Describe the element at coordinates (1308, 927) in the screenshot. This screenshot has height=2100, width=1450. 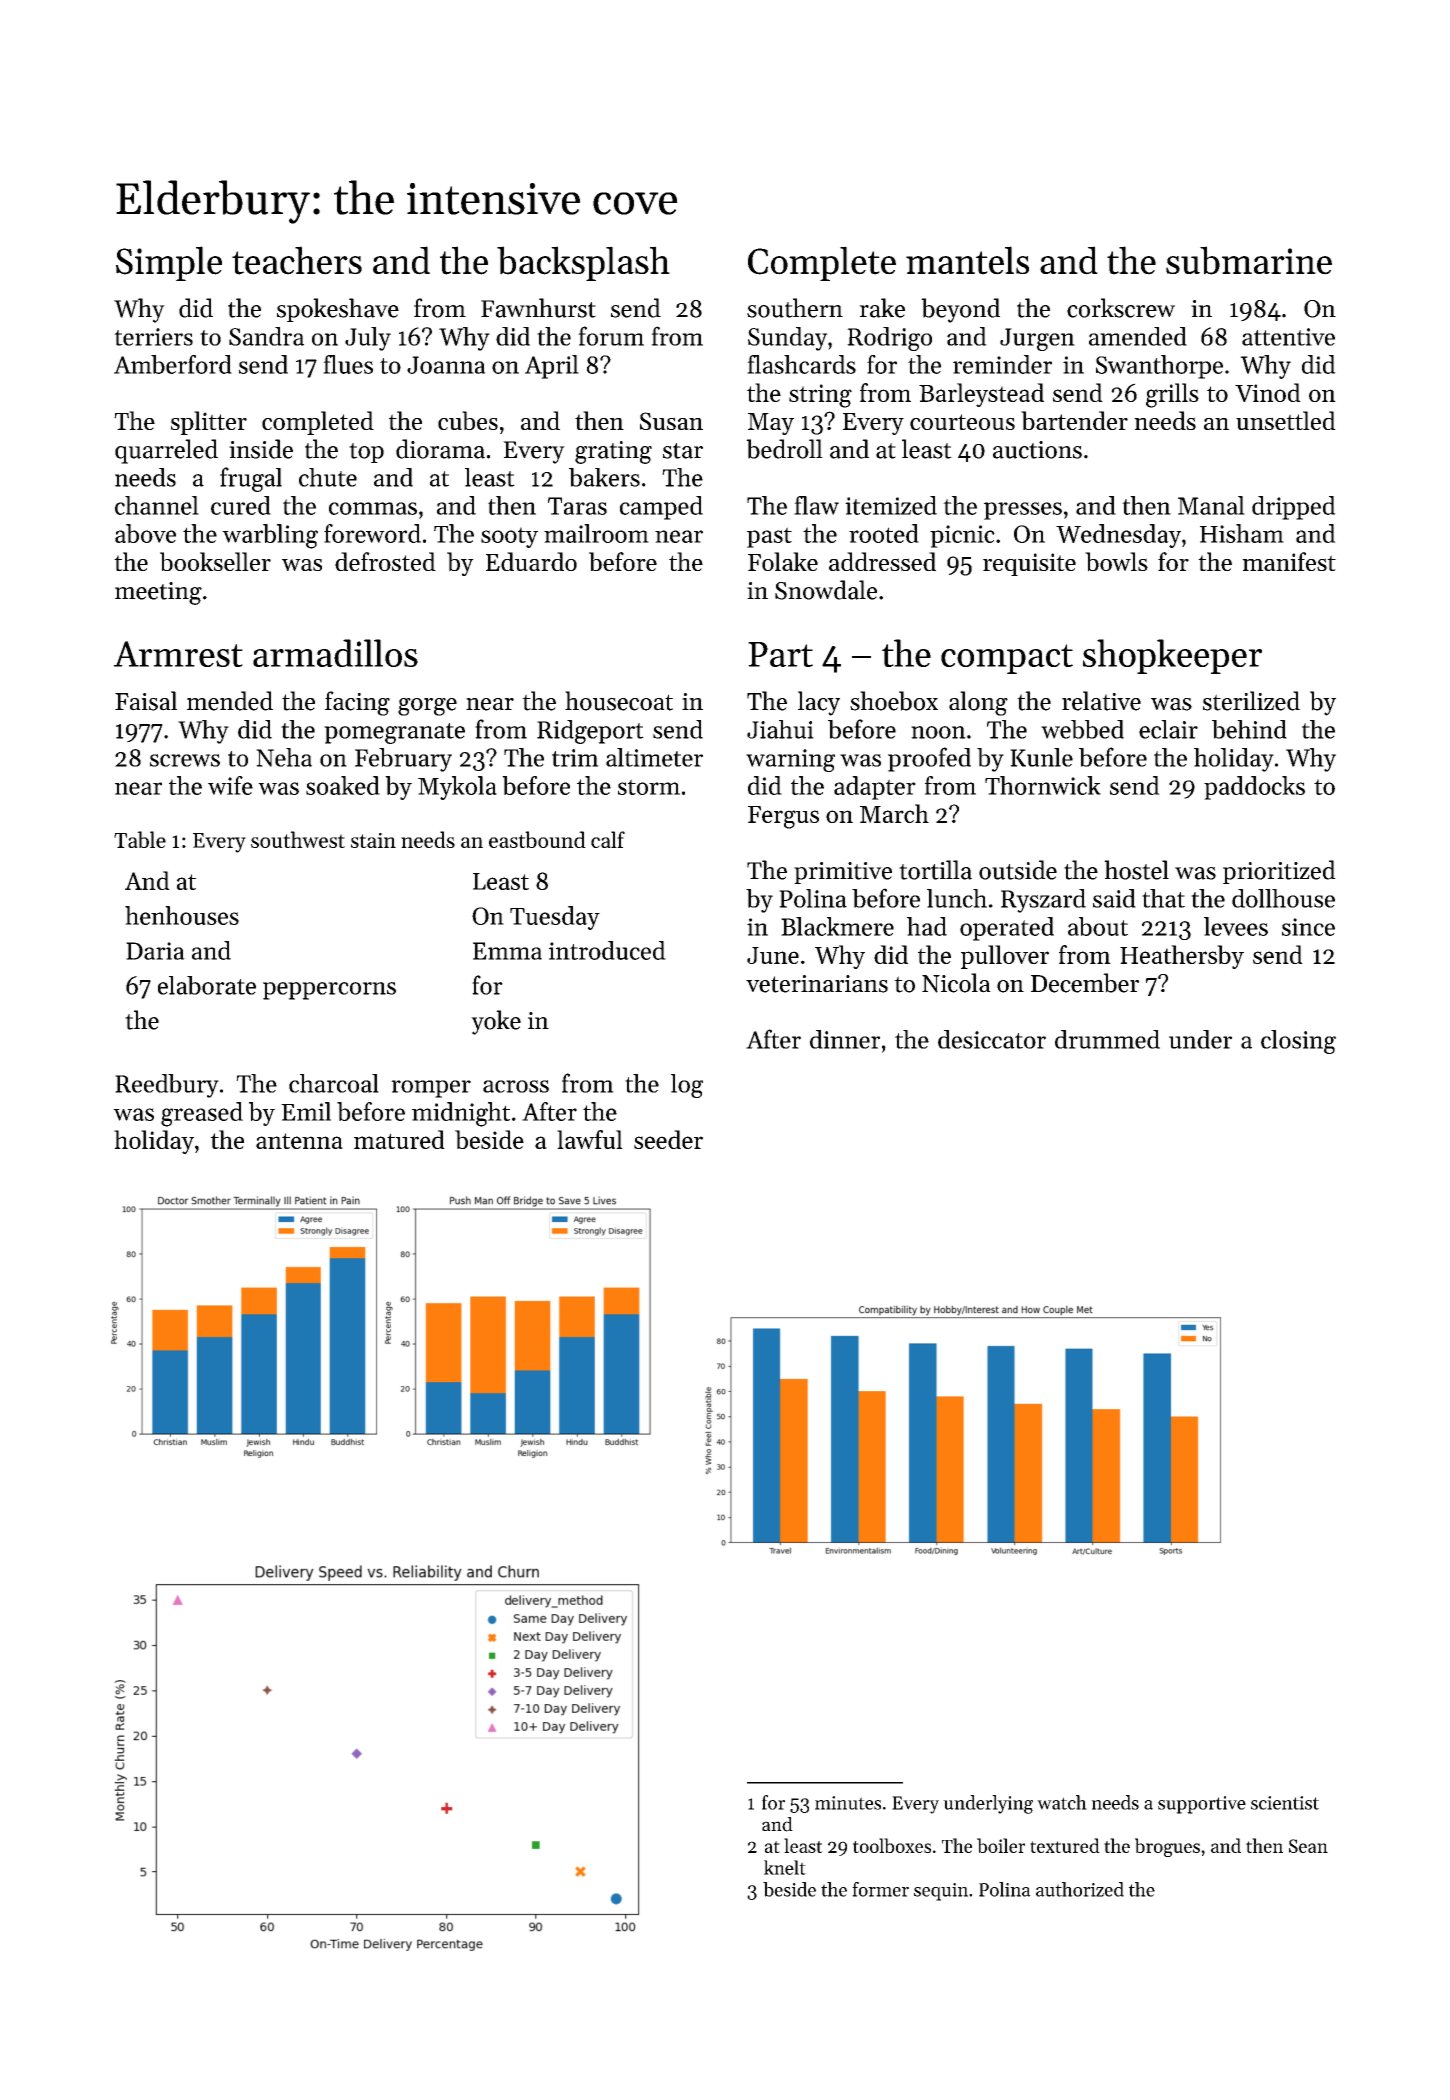
I see `since` at that location.
